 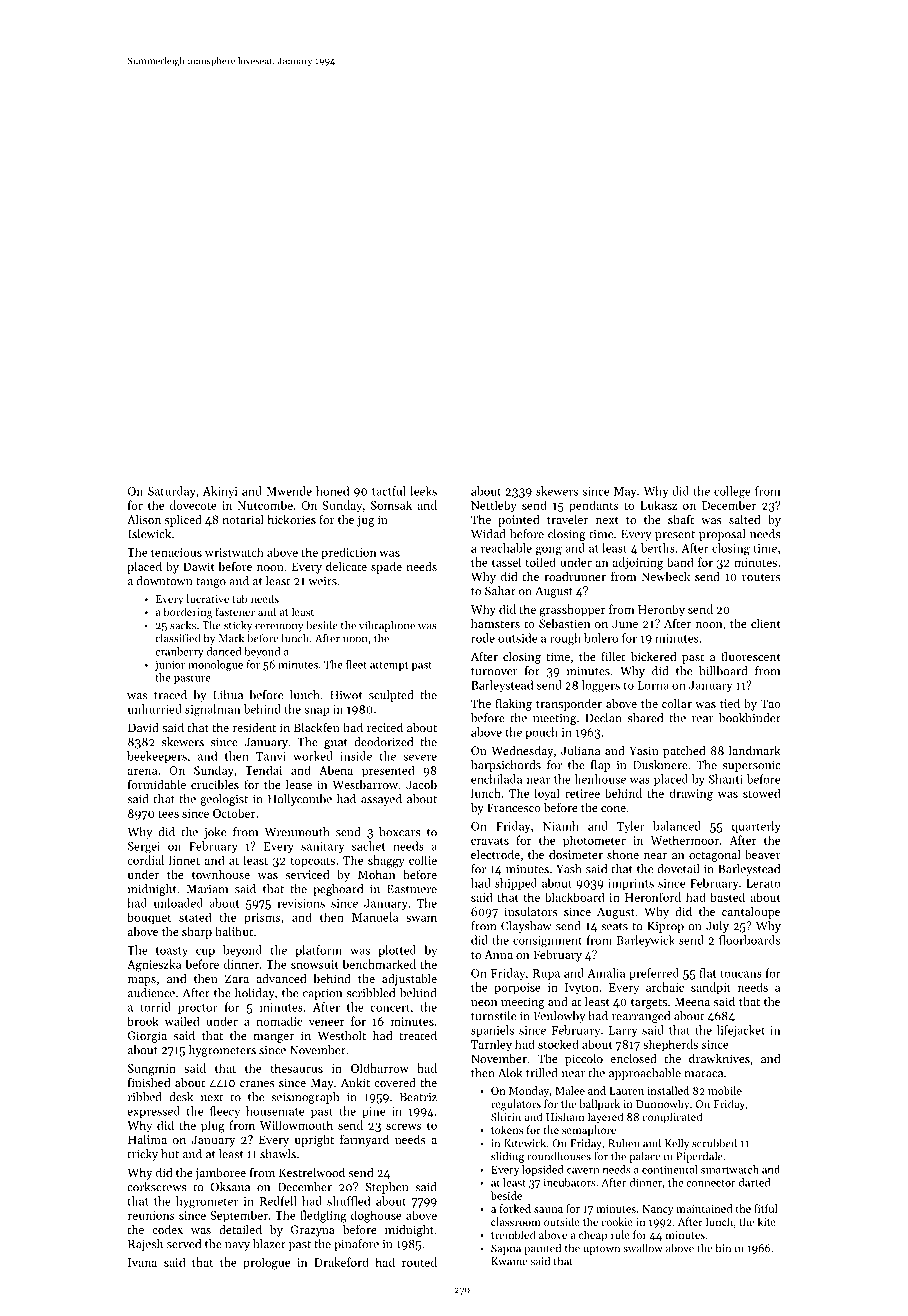 I want to click on retiree, so click(x=582, y=793).
